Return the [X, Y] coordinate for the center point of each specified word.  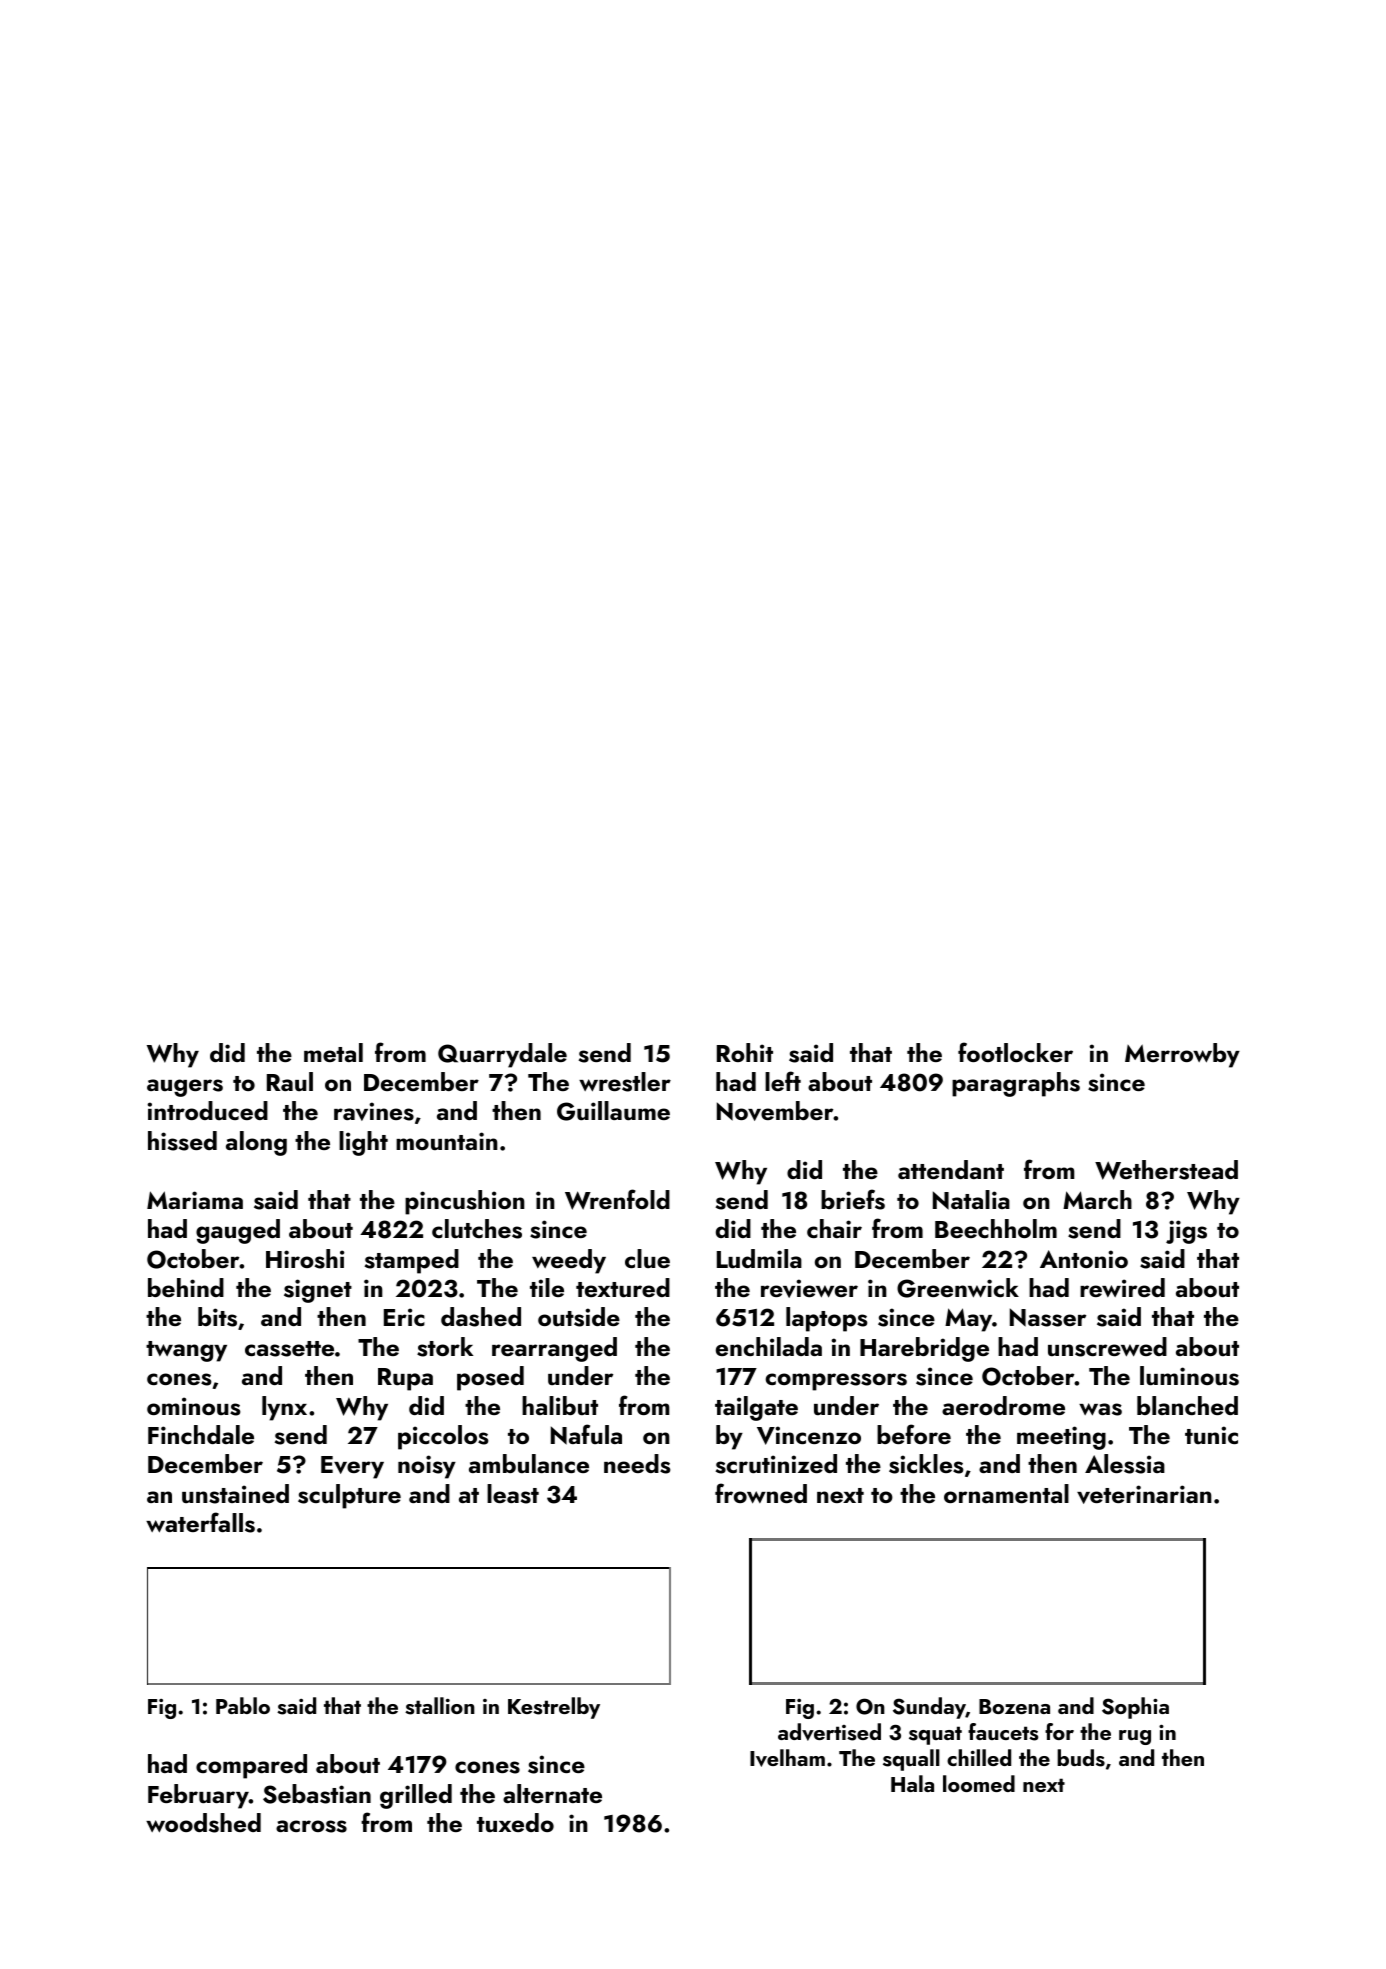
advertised [829, 1732]
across [311, 1826]
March [1097, 1199]
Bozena [1014, 1706]
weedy [569, 1261]
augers [185, 1088]
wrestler [625, 1082]
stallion [440, 1706]
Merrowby [1182, 1055]
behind [186, 1287]
